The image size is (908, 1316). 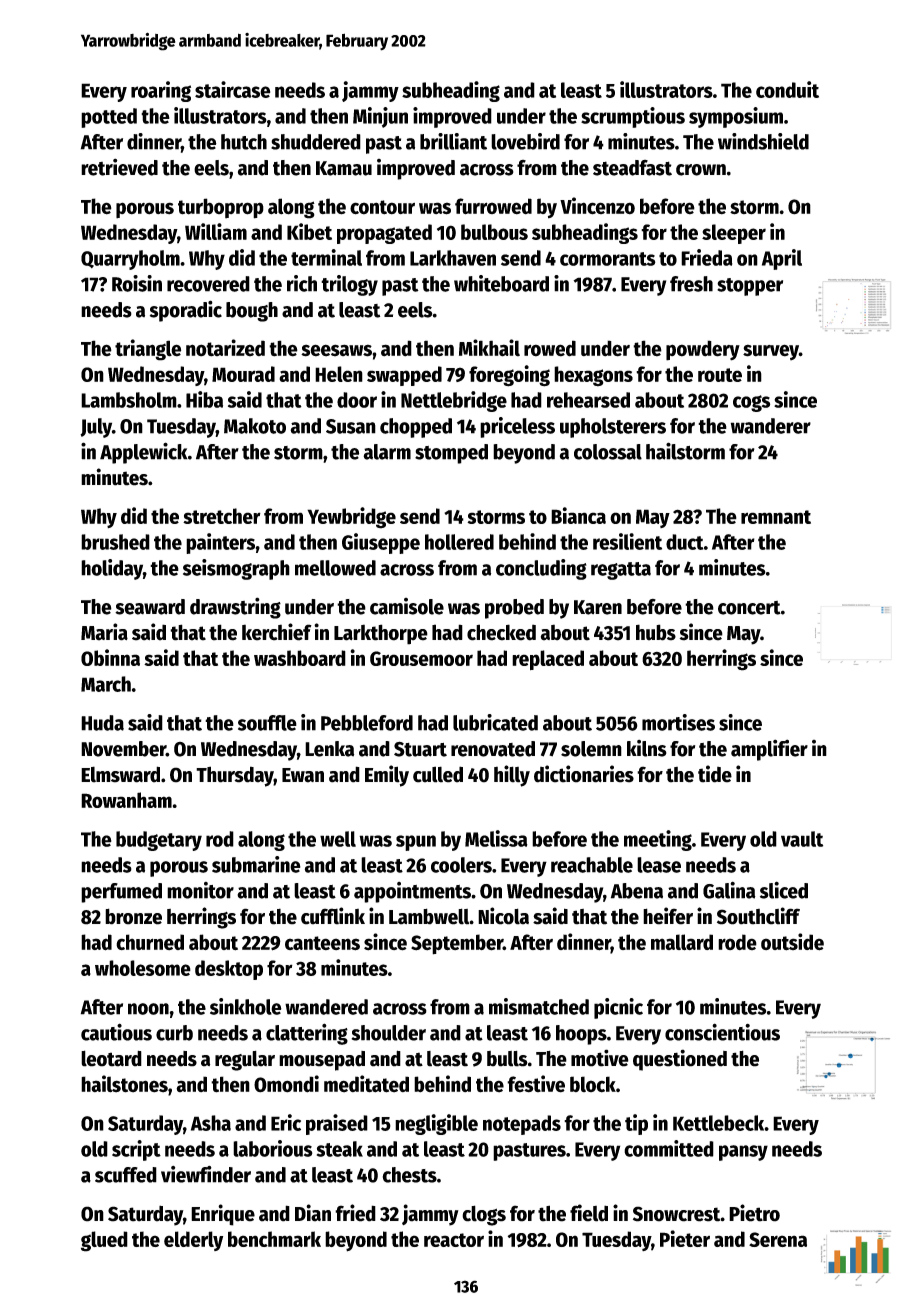 I want to click on Emily, so click(x=387, y=776).
